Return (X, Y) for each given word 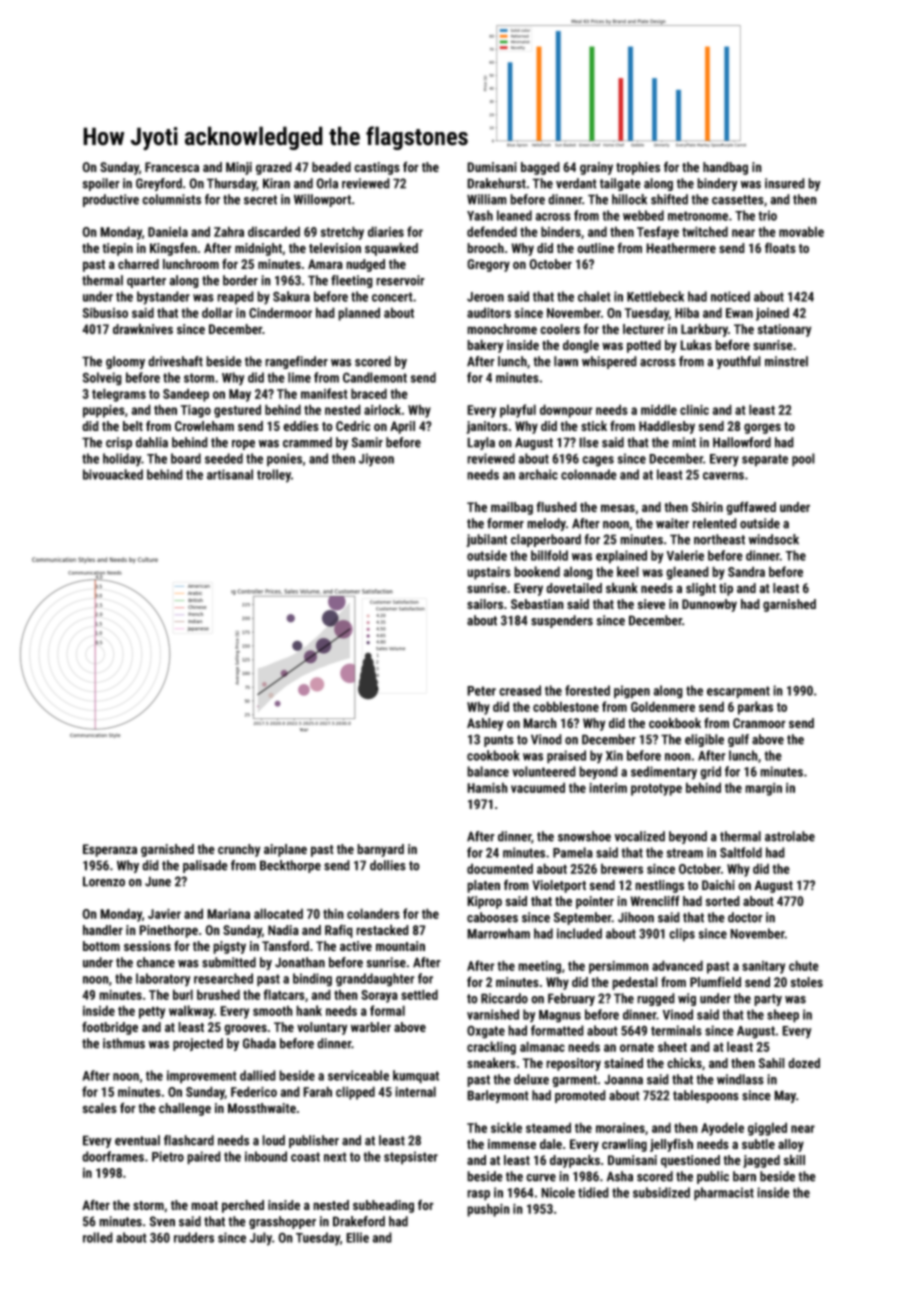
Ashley (485, 724)
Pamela (573, 852)
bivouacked (113, 474)
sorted (723, 901)
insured (785, 183)
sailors (485, 604)
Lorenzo (104, 881)
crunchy (239, 850)
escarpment (738, 692)
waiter (672, 523)
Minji (239, 168)
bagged (540, 168)
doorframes (113, 1156)
